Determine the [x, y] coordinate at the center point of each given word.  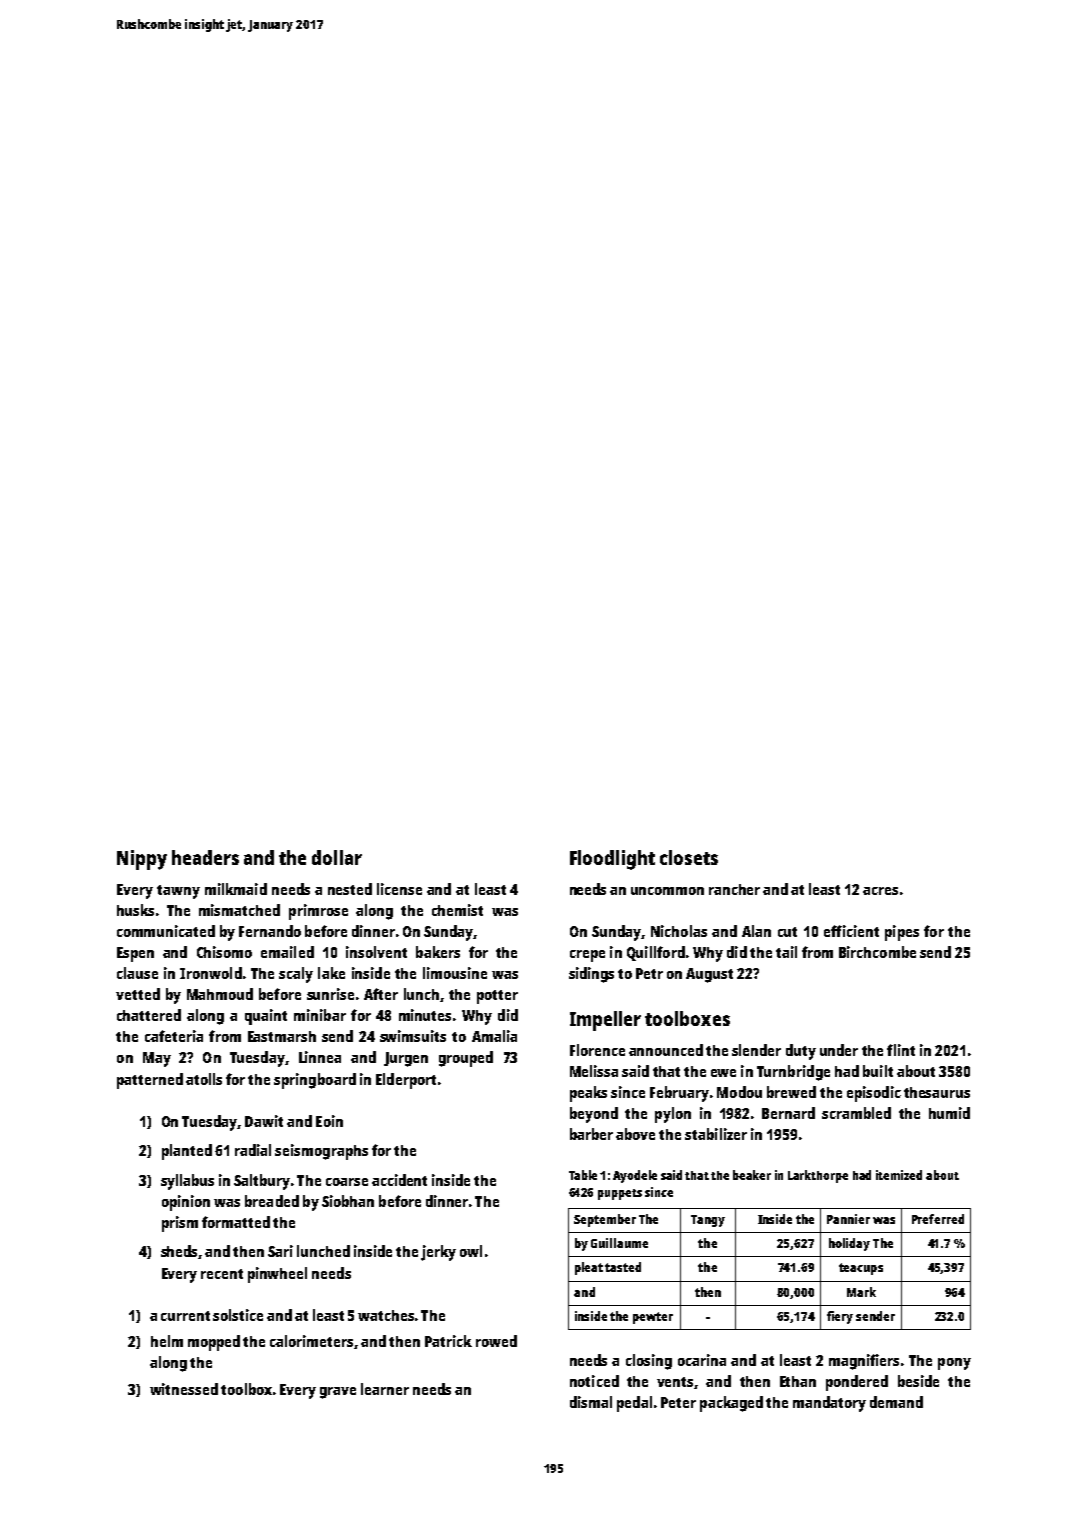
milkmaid [236, 889]
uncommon [667, 891]
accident [399, 1180]
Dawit [264, 1121]
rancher [734, 889]
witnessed [184, 1389]
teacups [861, 1269]
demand [896, 1402]
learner [385, 1389]
